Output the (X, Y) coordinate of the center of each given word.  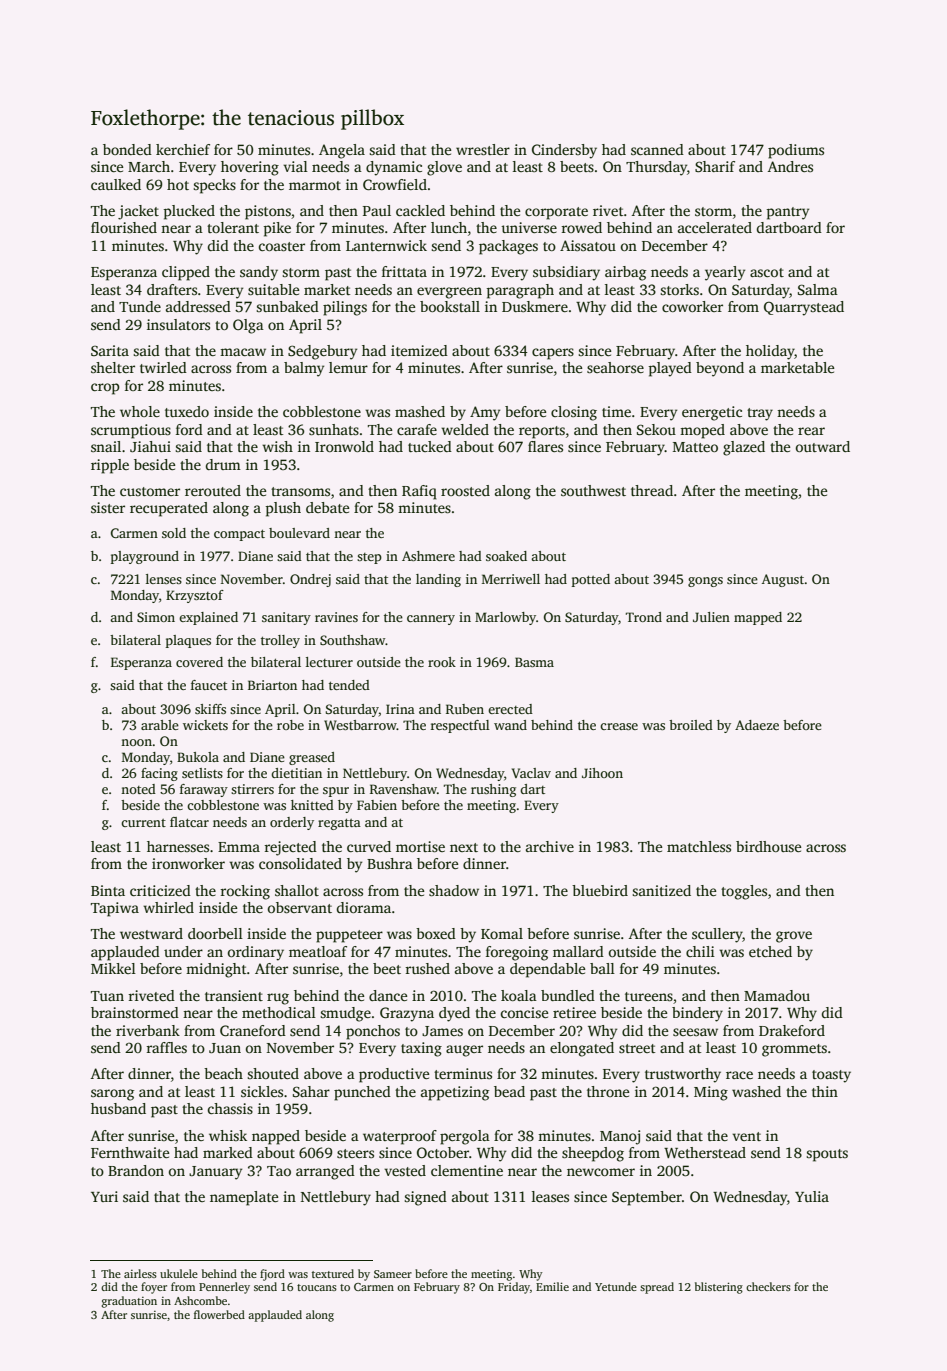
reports (542, 432)
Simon (156, 617)
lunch (449, 227)
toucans (317, 1287)
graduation (129, 1302)
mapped (758, 618)
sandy (259, 273)
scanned (657, 149)
